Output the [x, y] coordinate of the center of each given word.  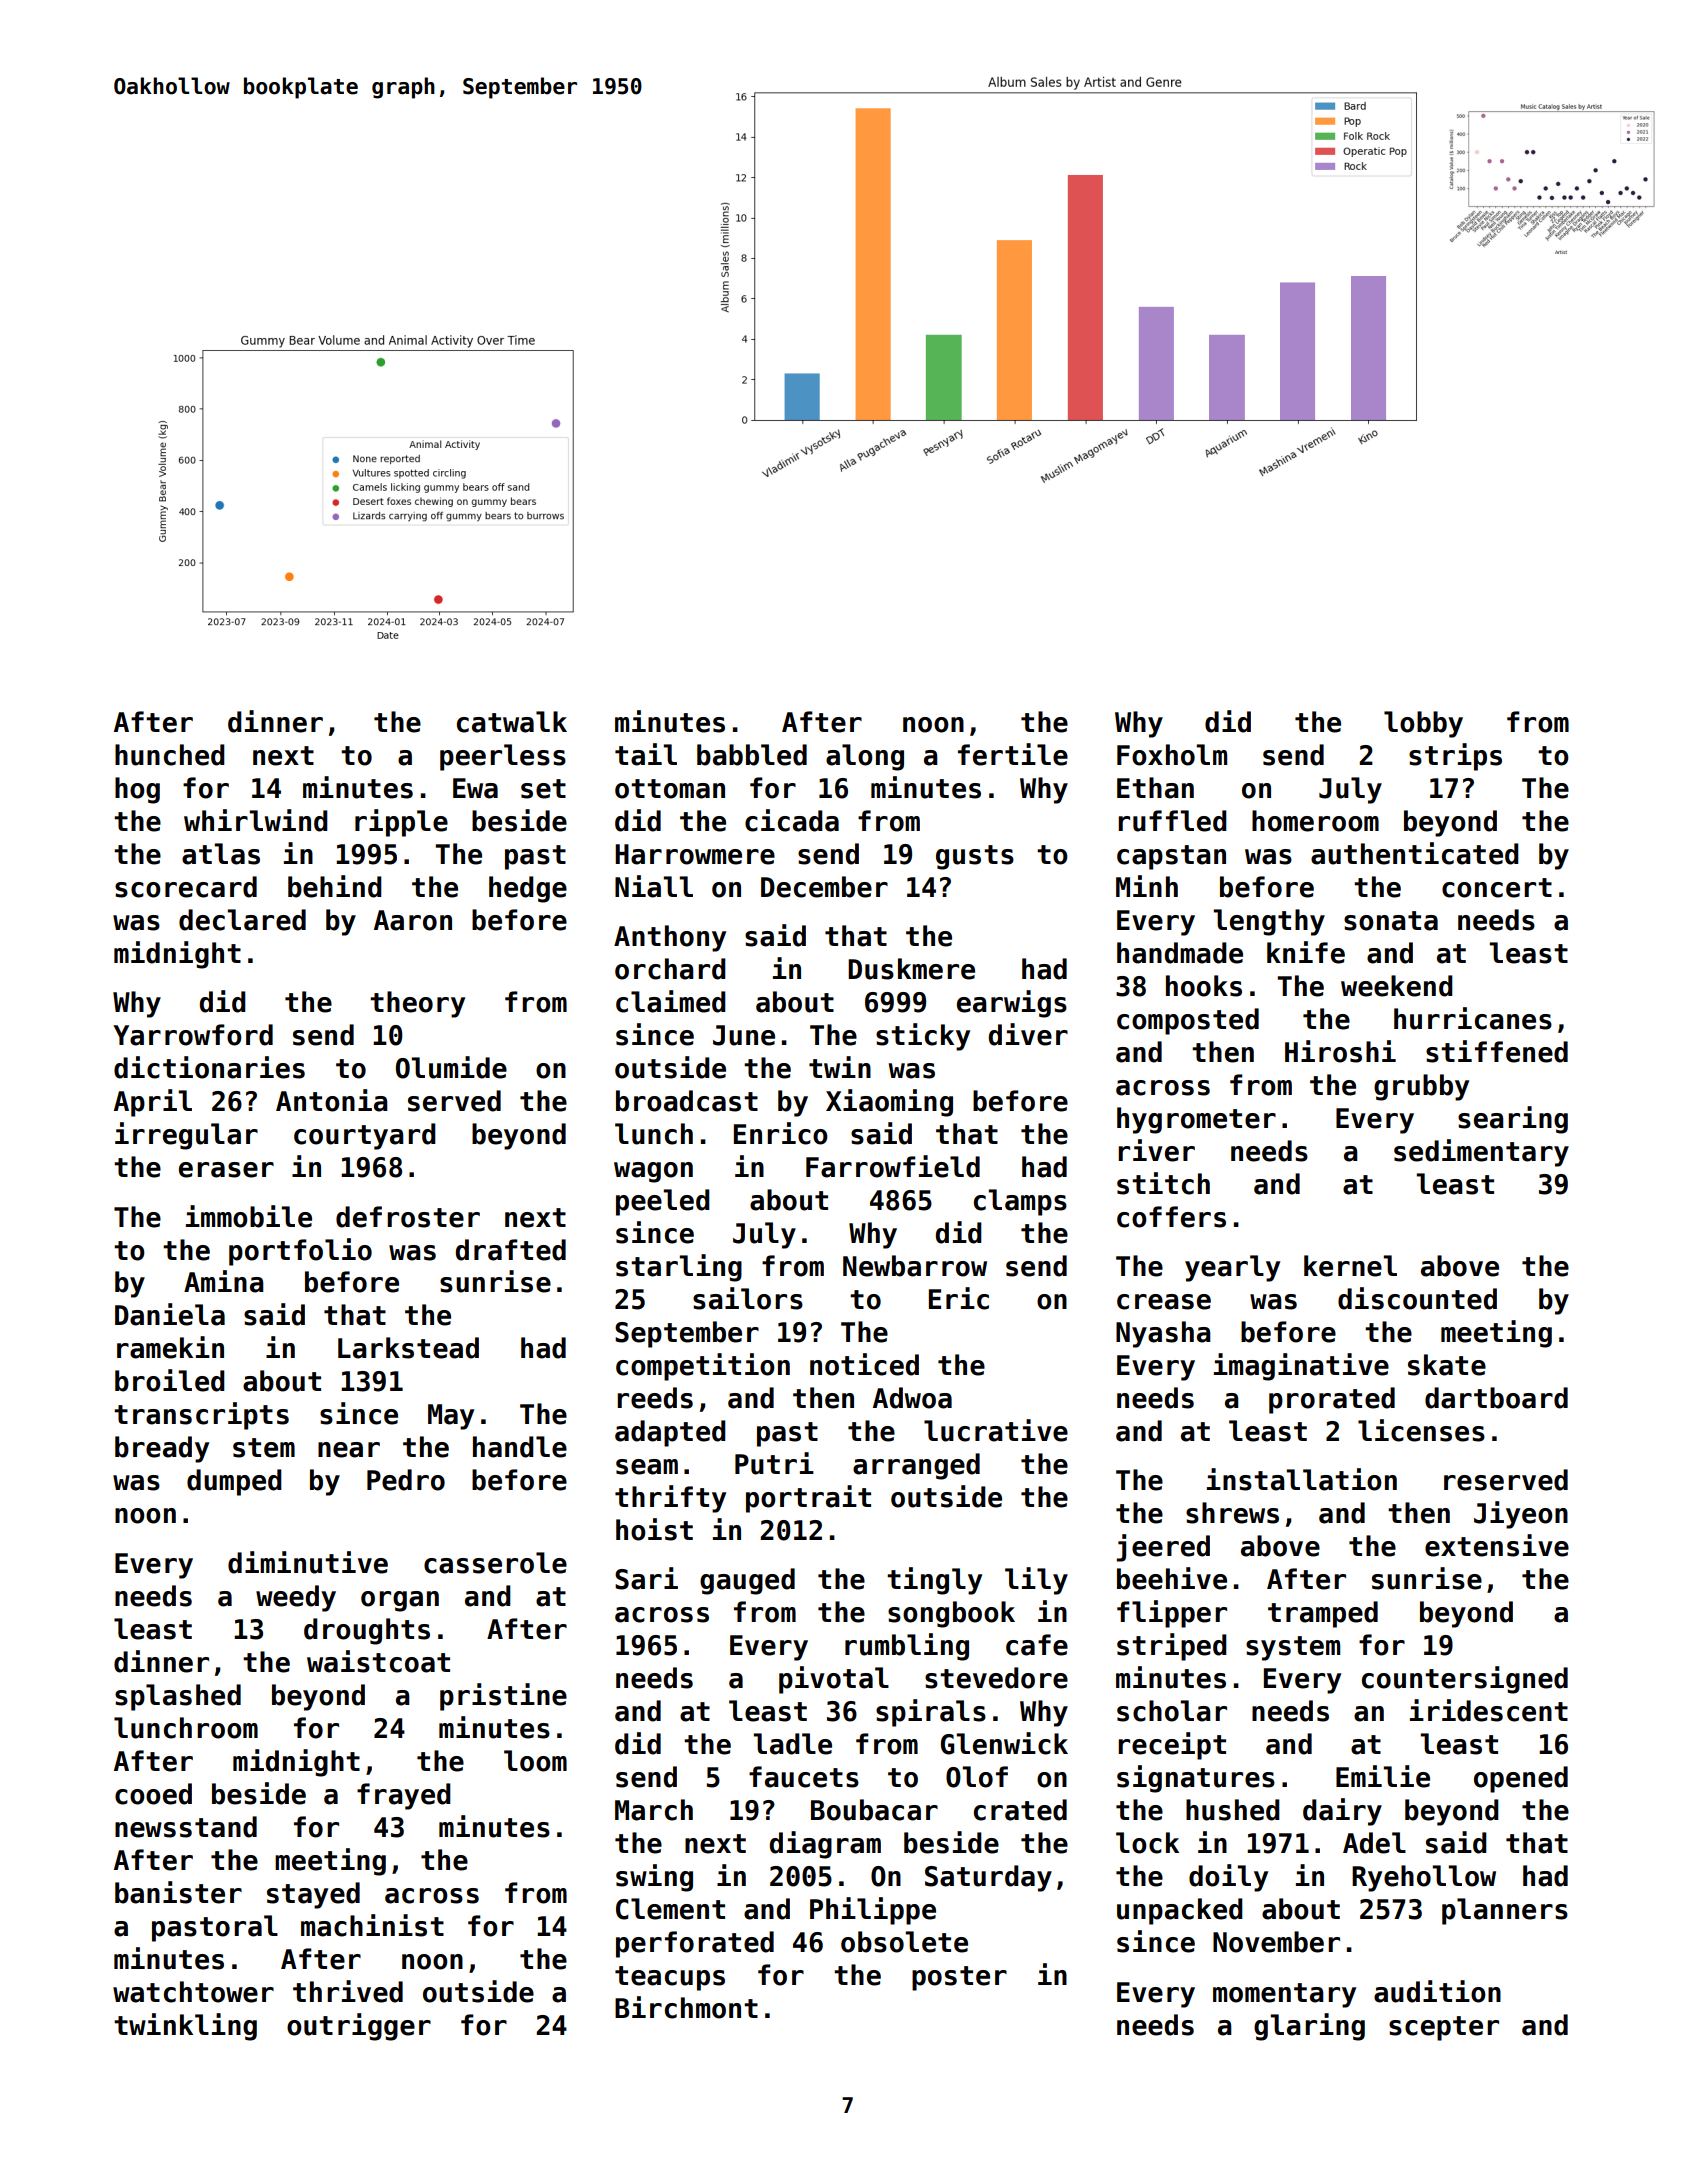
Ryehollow [1424, 1878]
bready [162, 1449]
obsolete [904, 1942]
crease [1164, 1302]
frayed [404, 1796]
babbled [752, 755]
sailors [748, 1298]
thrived [348, 1991]
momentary [1284, 1995]
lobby [1423, 724]
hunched [170, 755]
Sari [646, 1578]
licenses [1421, 1430]
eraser [226, 1170]
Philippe [873, 1911]
